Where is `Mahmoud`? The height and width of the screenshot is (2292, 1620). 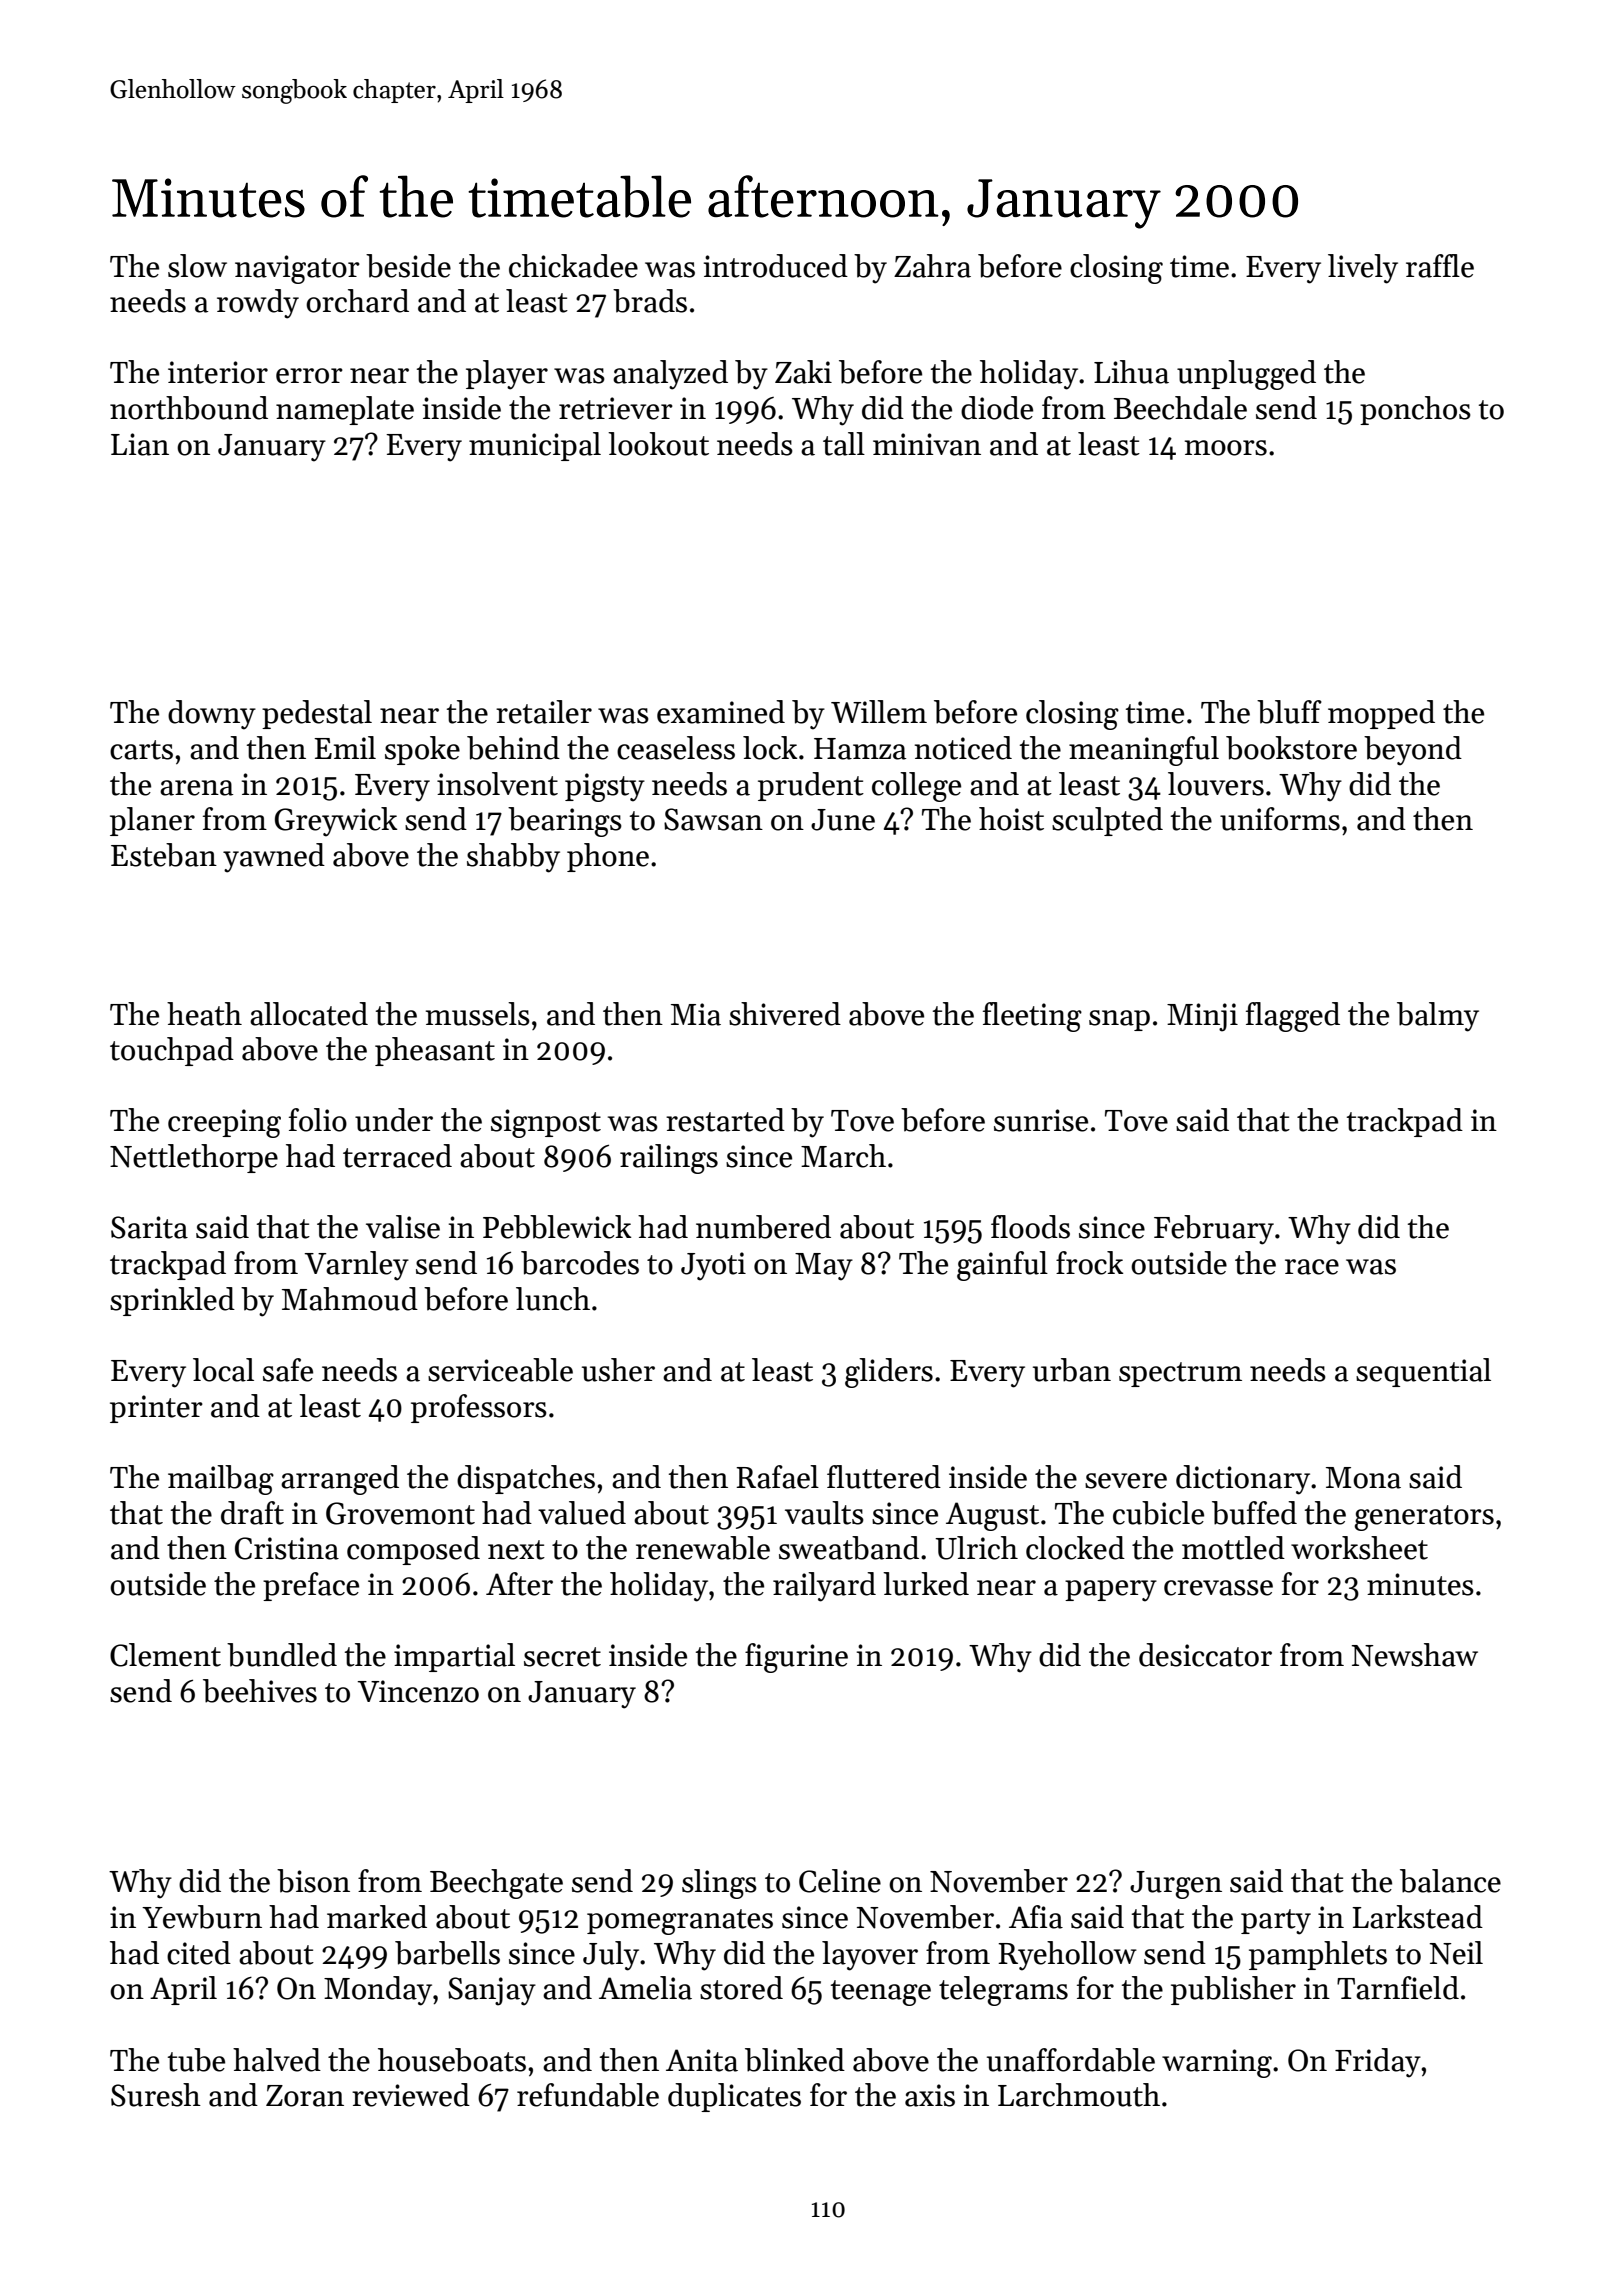
Mahmoud is located at coordinates (350, 1299).
